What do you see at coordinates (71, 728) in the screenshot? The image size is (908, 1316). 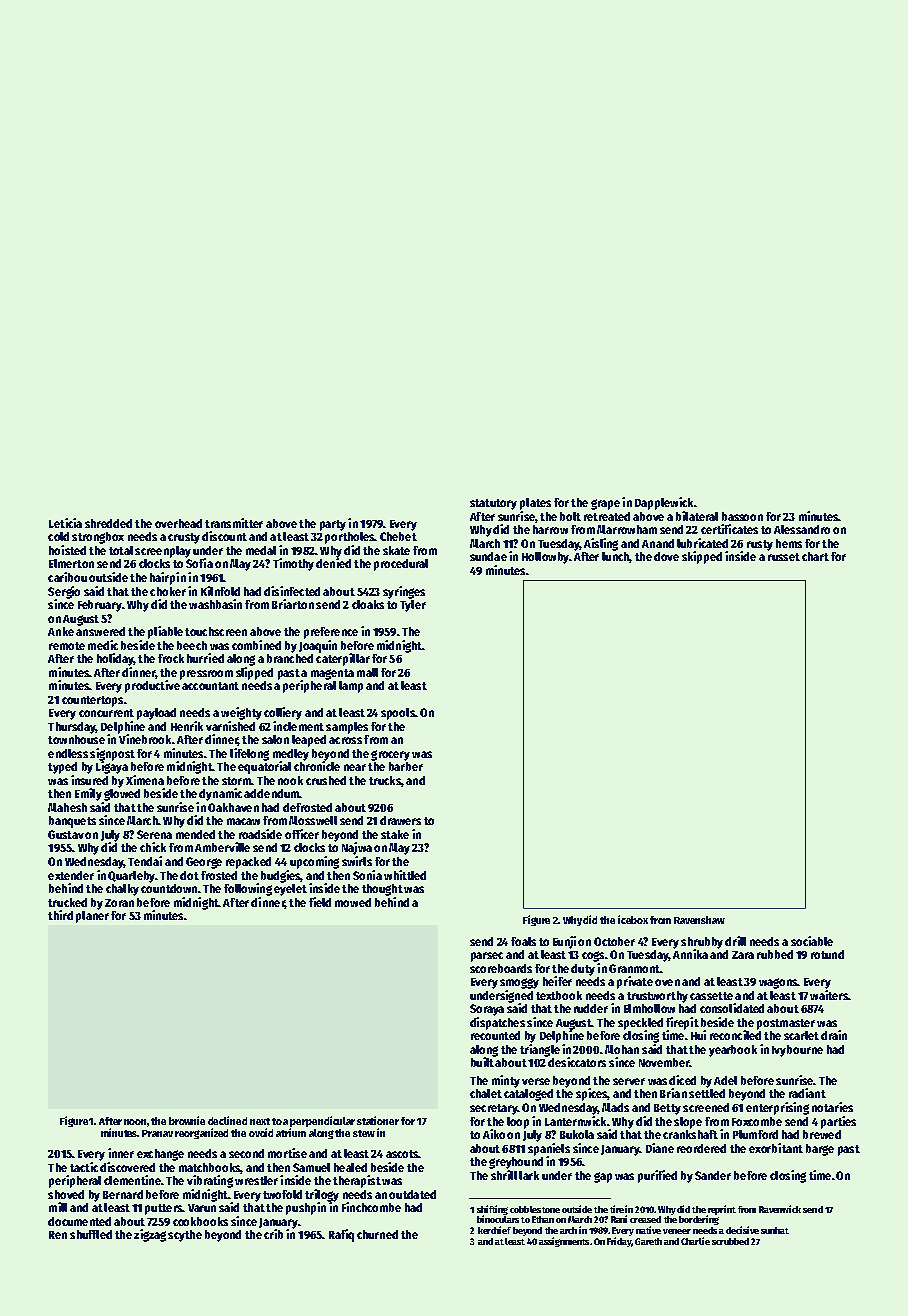 I see `Thursday` at bounding box center [71, 728].
